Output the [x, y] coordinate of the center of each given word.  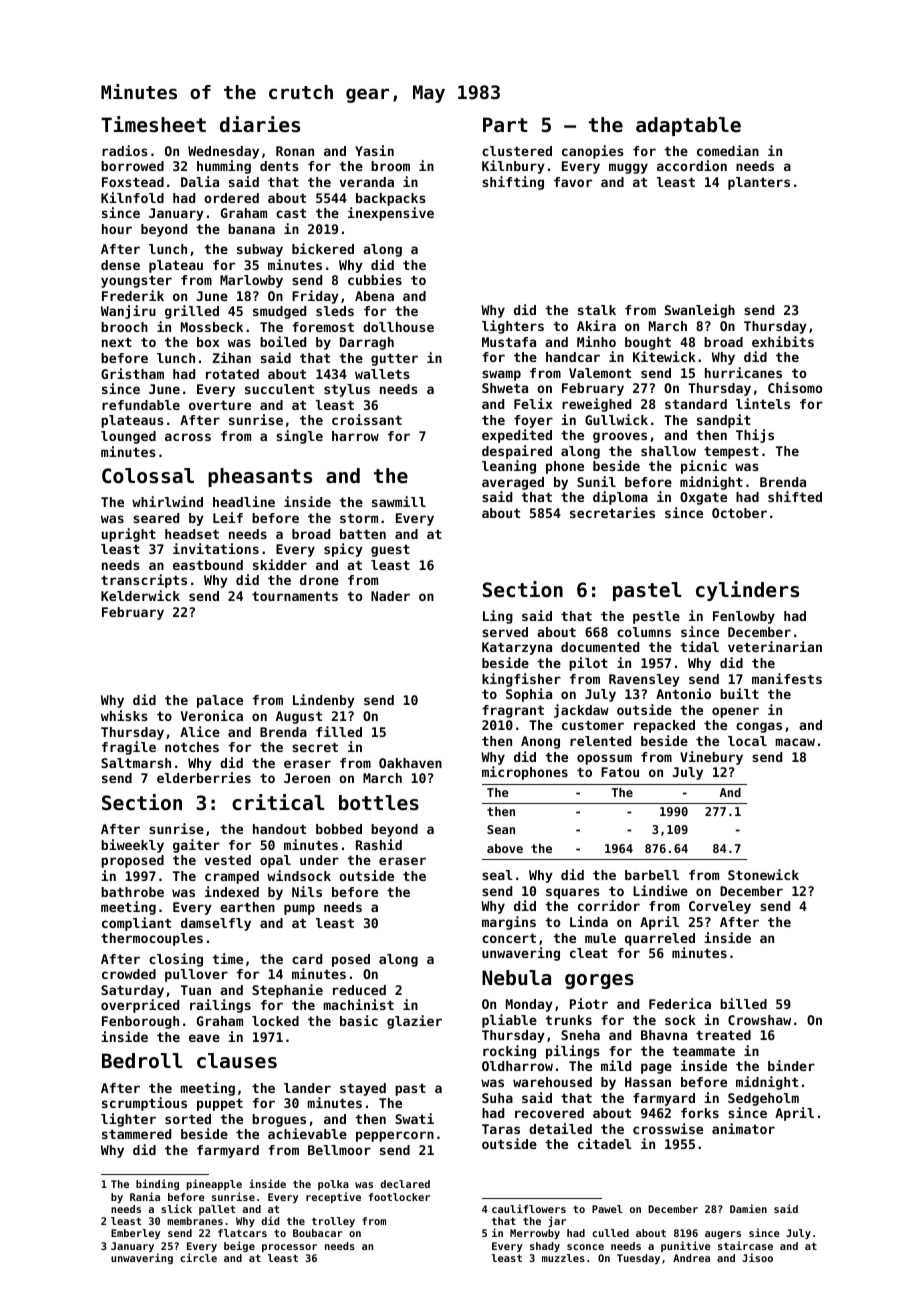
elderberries [204, 777]
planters [759, 183]
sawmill [399, 501]
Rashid [379, 844]
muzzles [563, 1258]
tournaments [295, 596]
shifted [795, 496]
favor [573, 182]
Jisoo [757, 1257]
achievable [307, 1133]
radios [125, 150]
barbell [652, 875]
